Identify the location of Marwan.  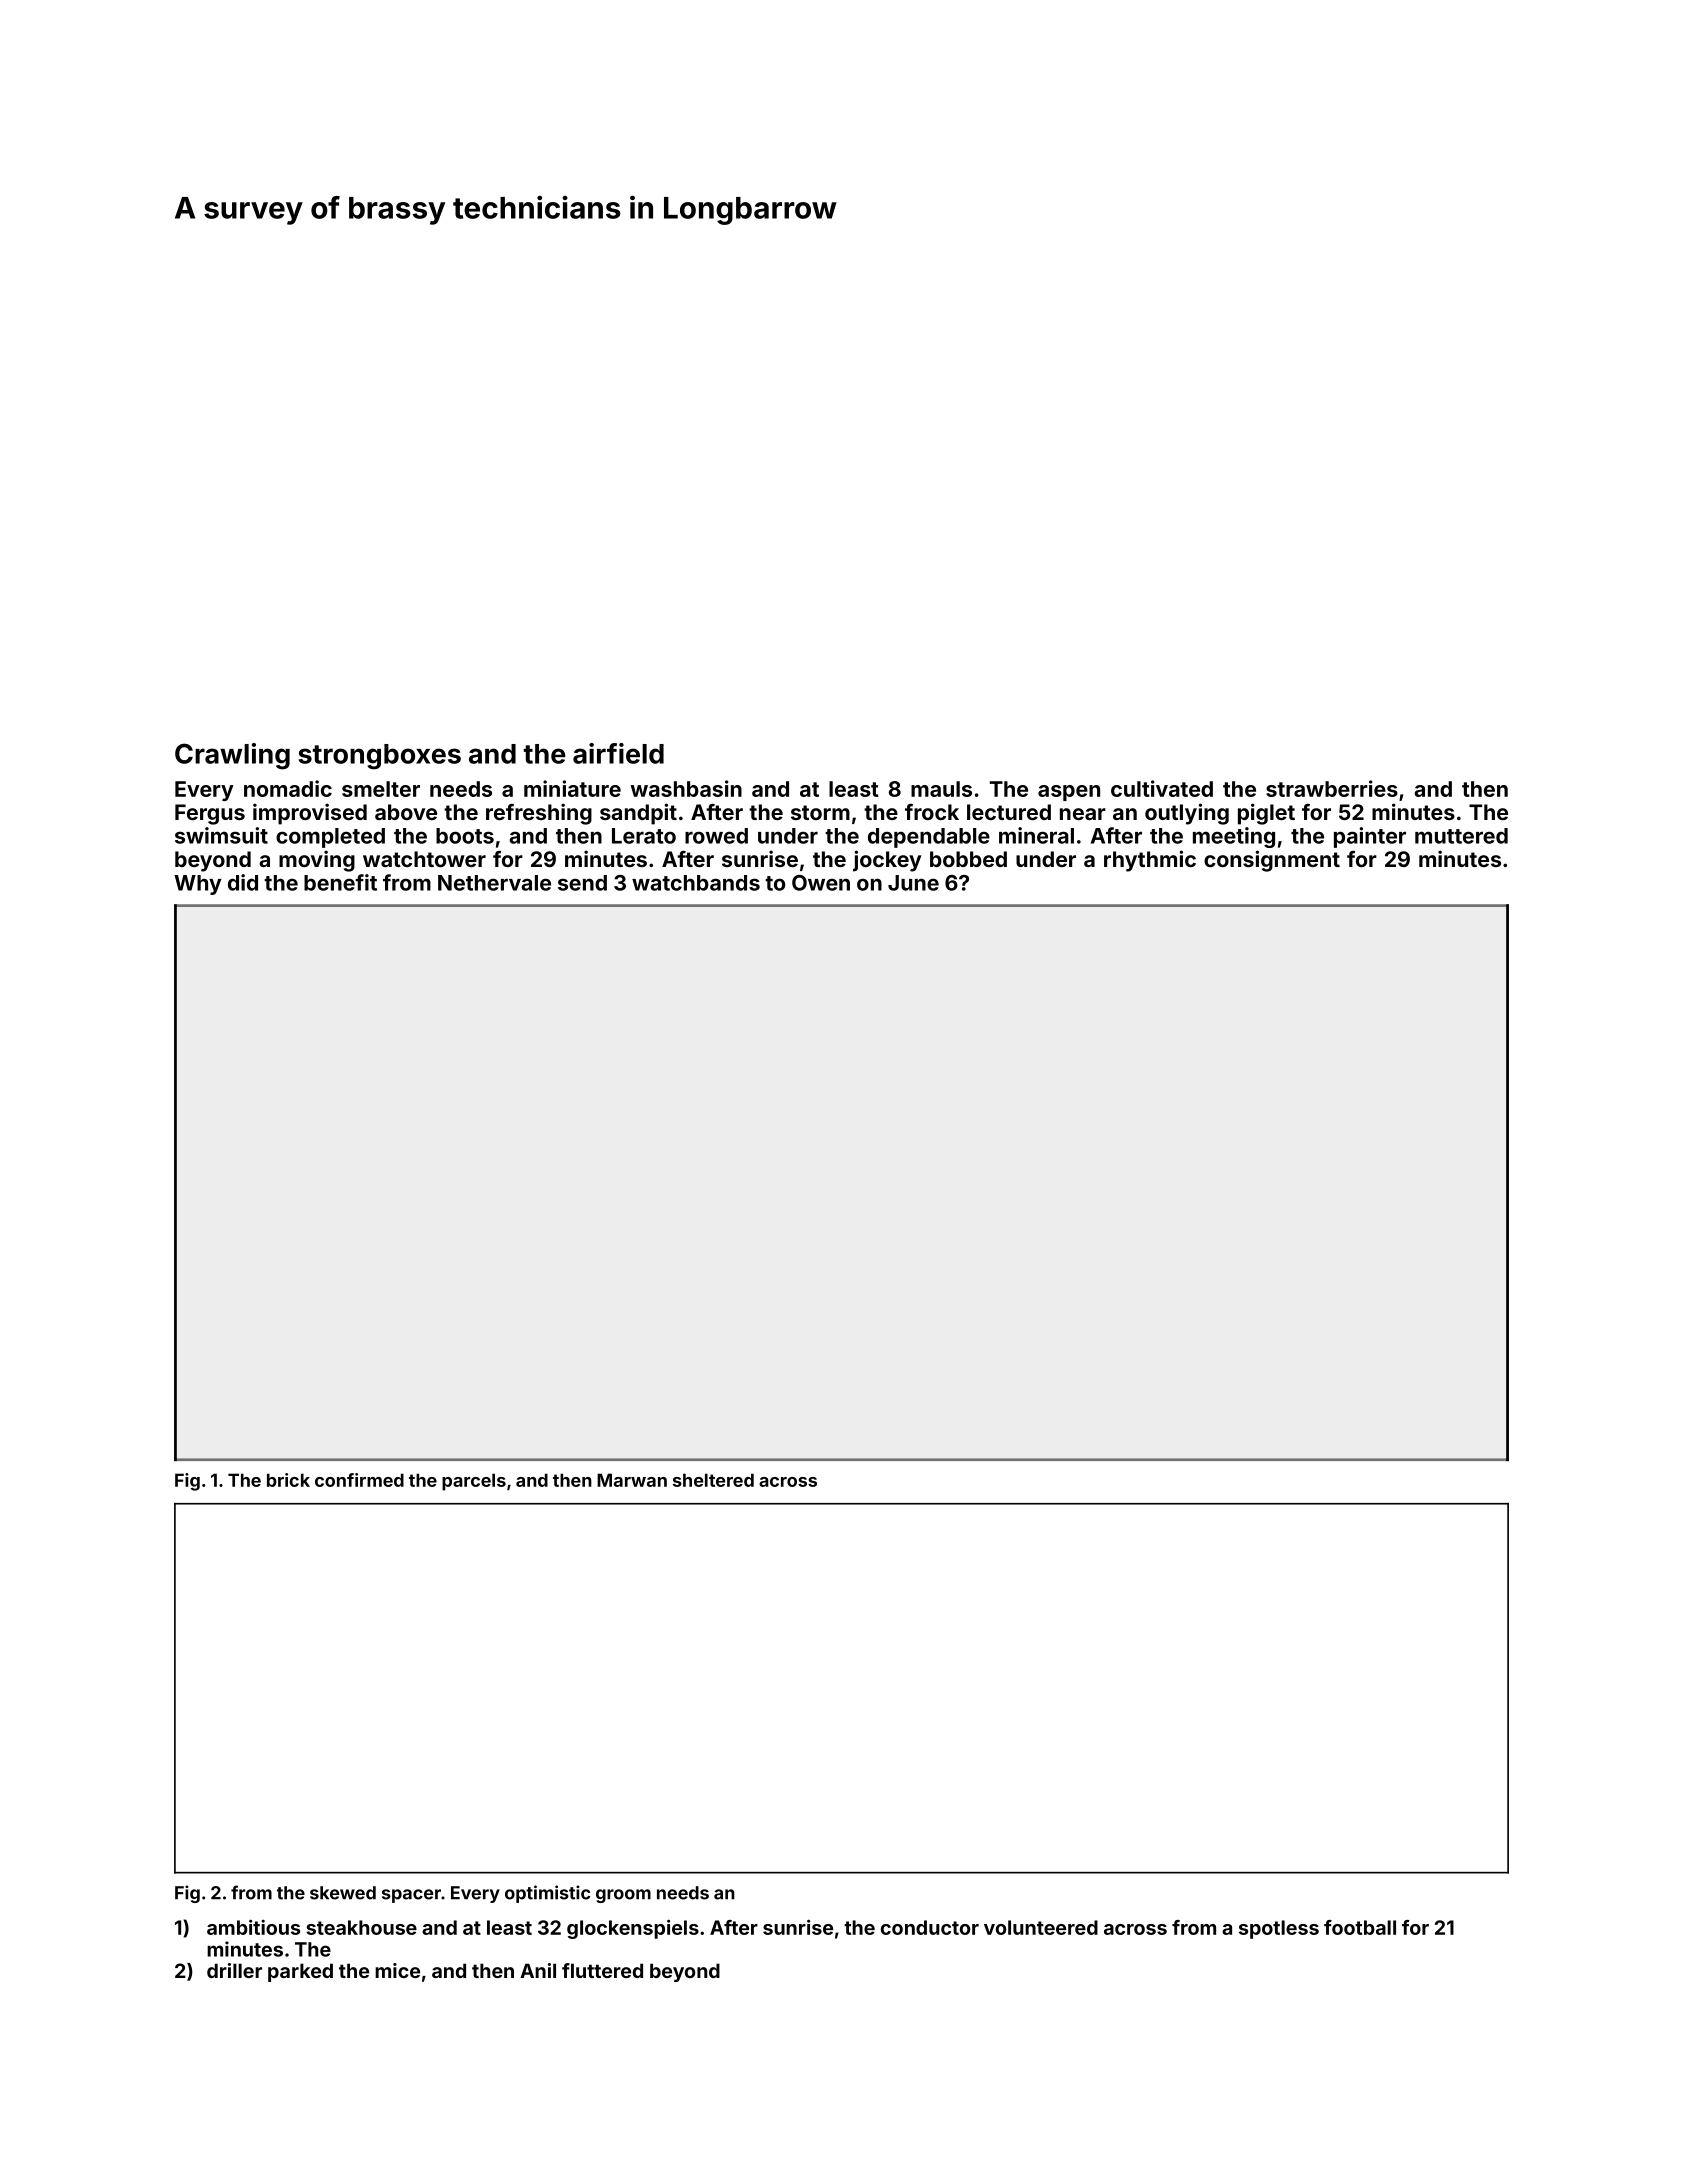
(632, 1480).
